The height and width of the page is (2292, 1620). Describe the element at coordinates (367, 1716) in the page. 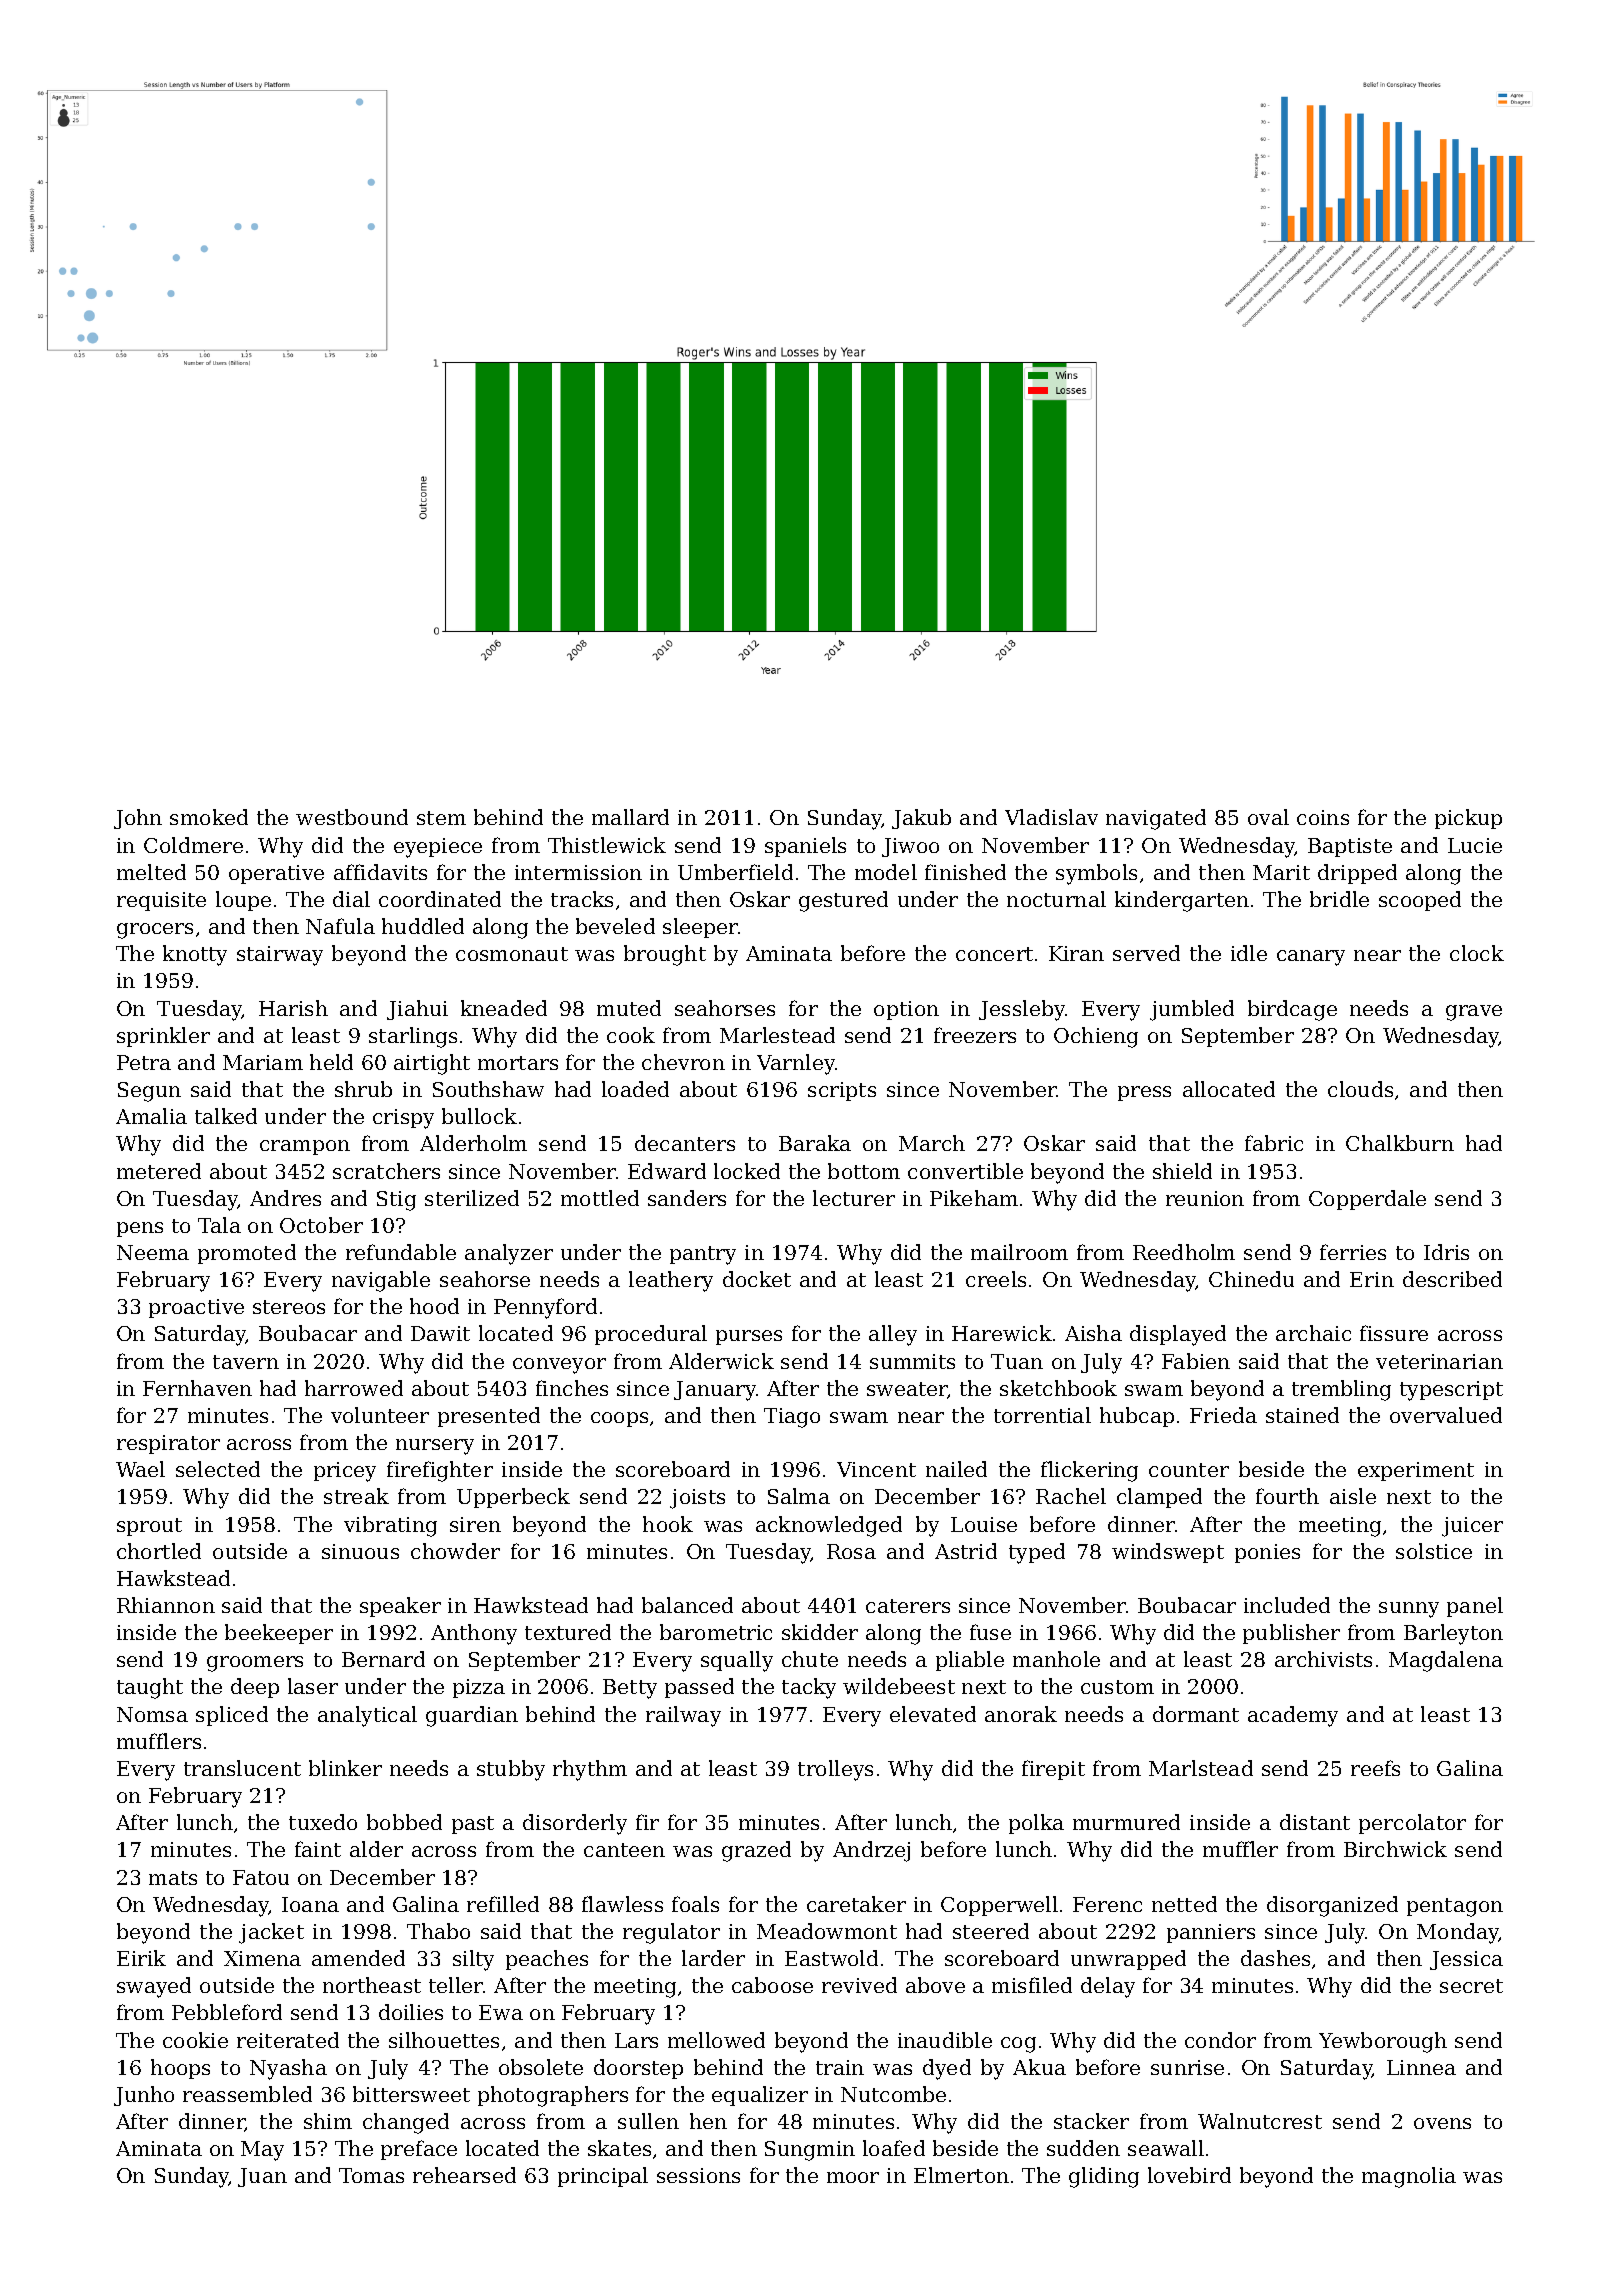

I see `analytical` at that location.
